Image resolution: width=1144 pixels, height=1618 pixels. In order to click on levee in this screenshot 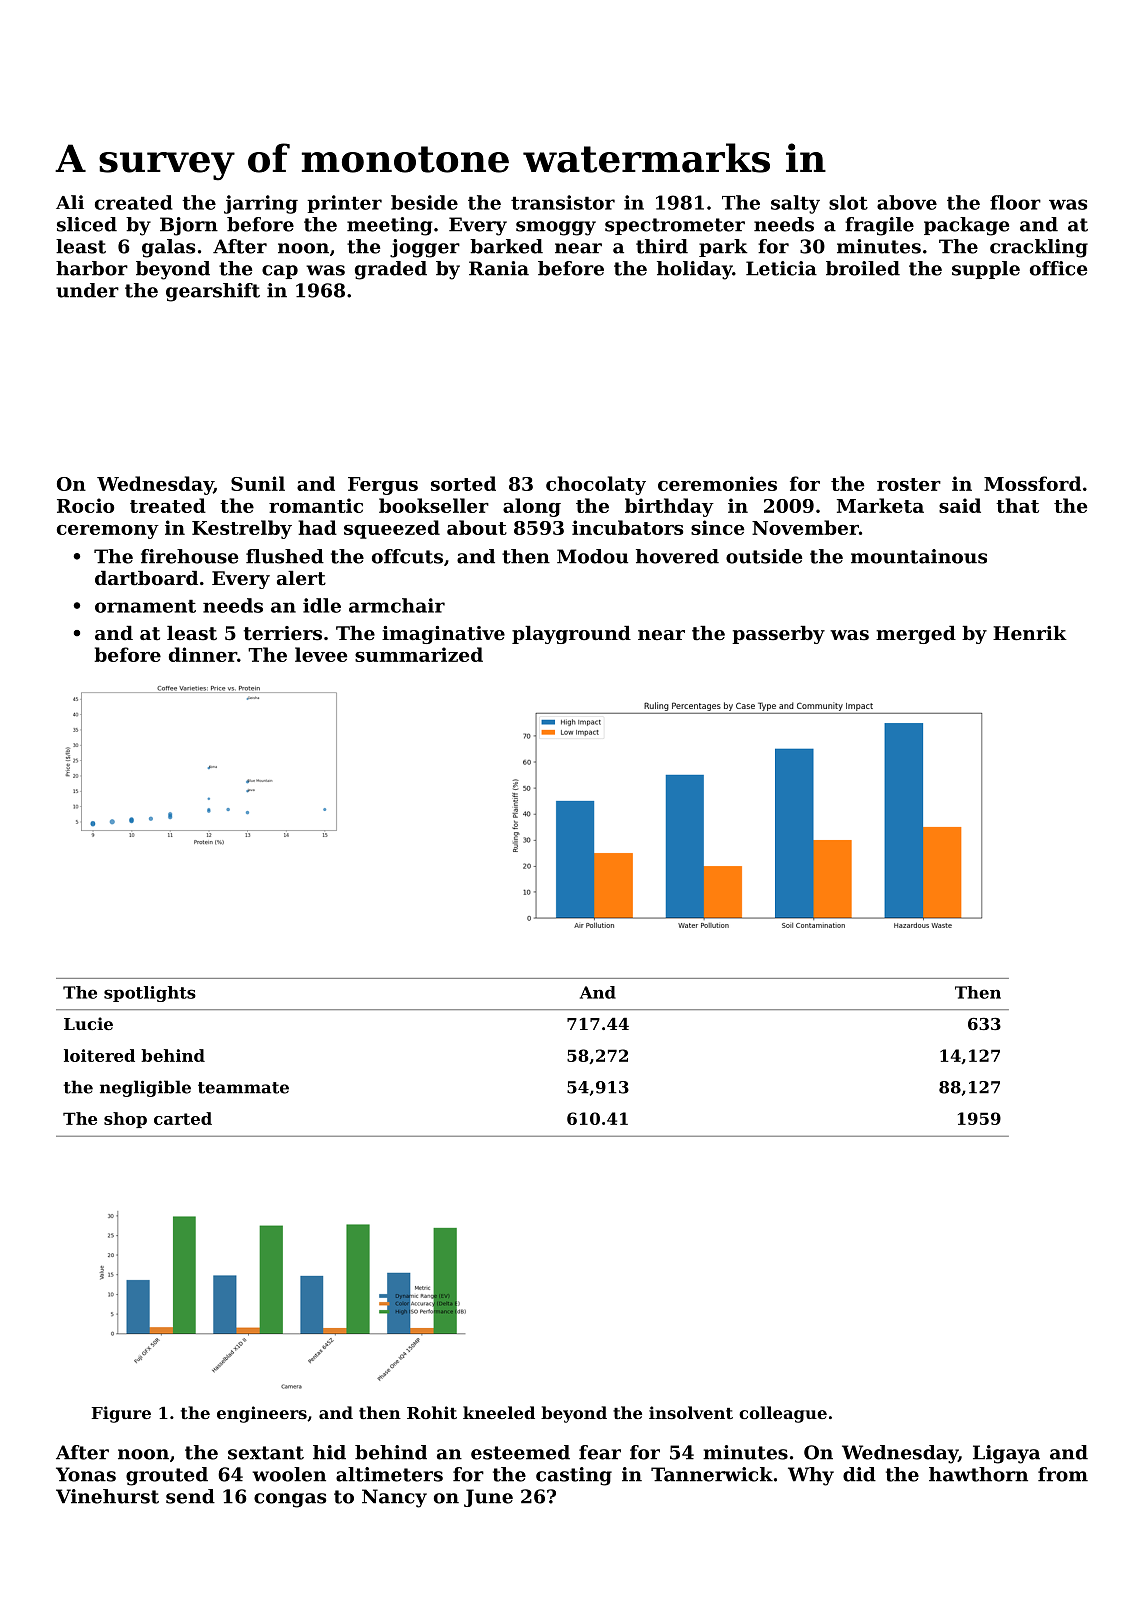, I will do `click(321, 654)`.
